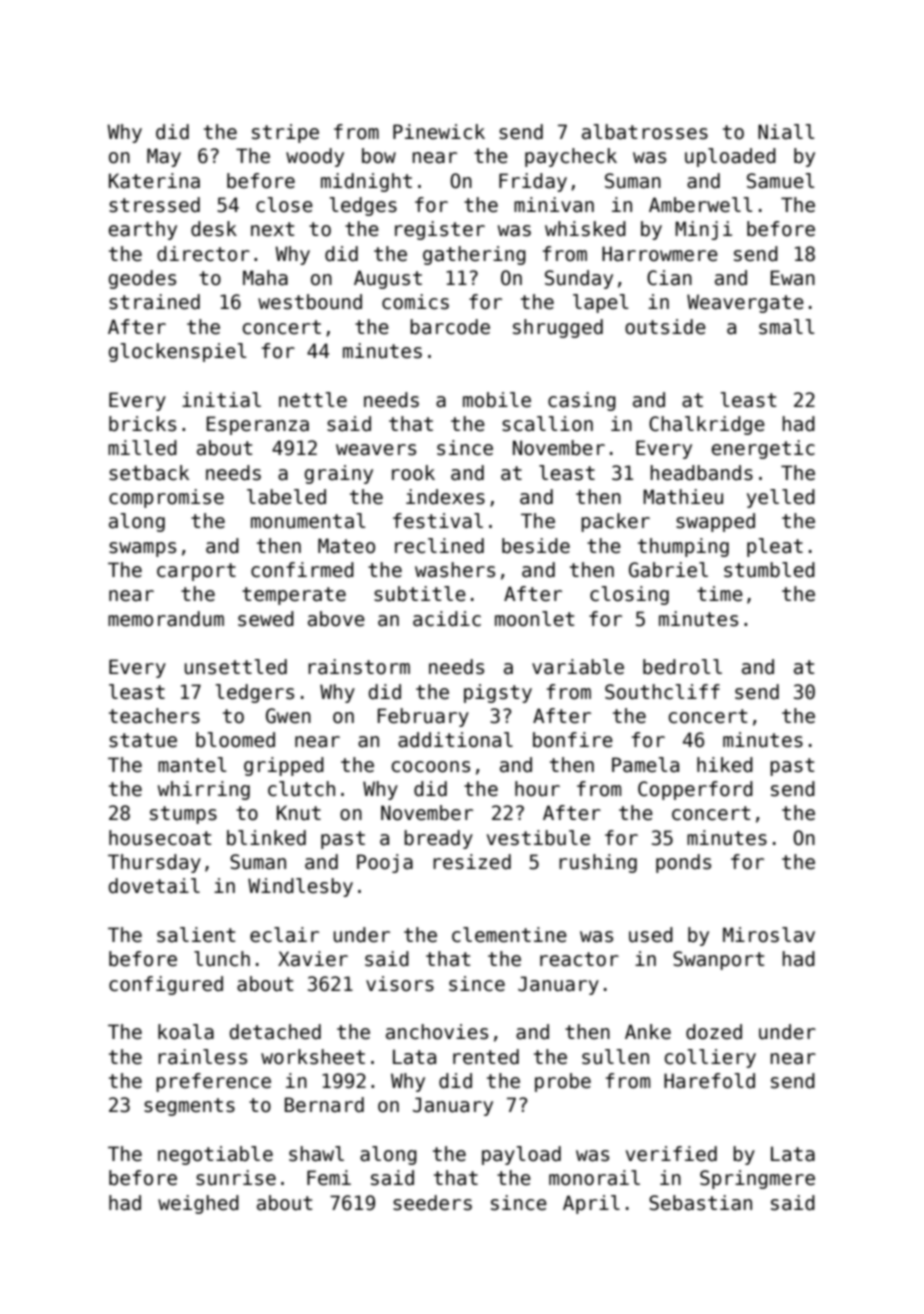 The width and height of the screenshot is (924, 1314). Describe the element at coordinates (598, 863) in the screenshot. I see `rushing` at that location.
